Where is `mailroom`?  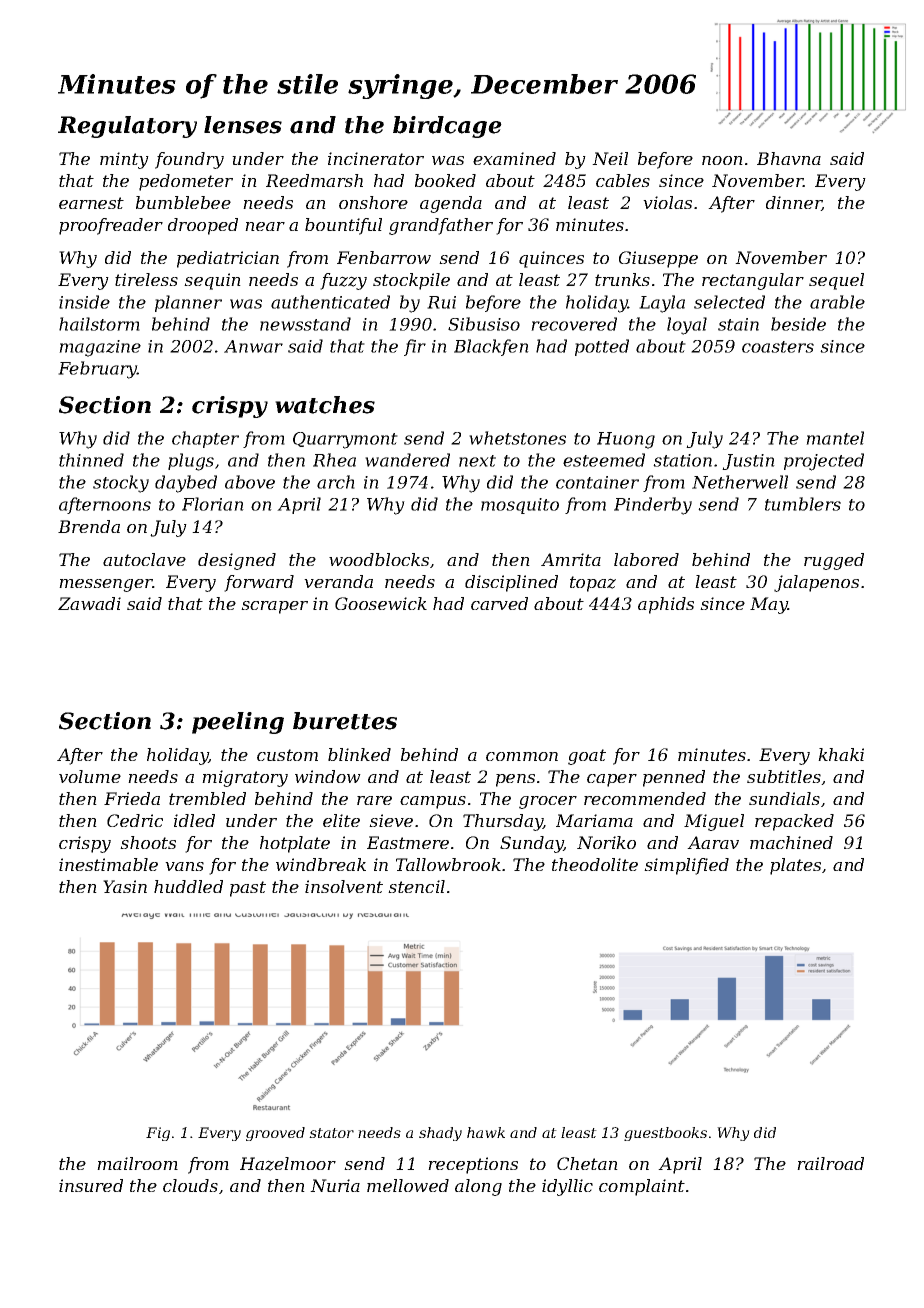
mailroom is located at coordinates (137, 1163).
